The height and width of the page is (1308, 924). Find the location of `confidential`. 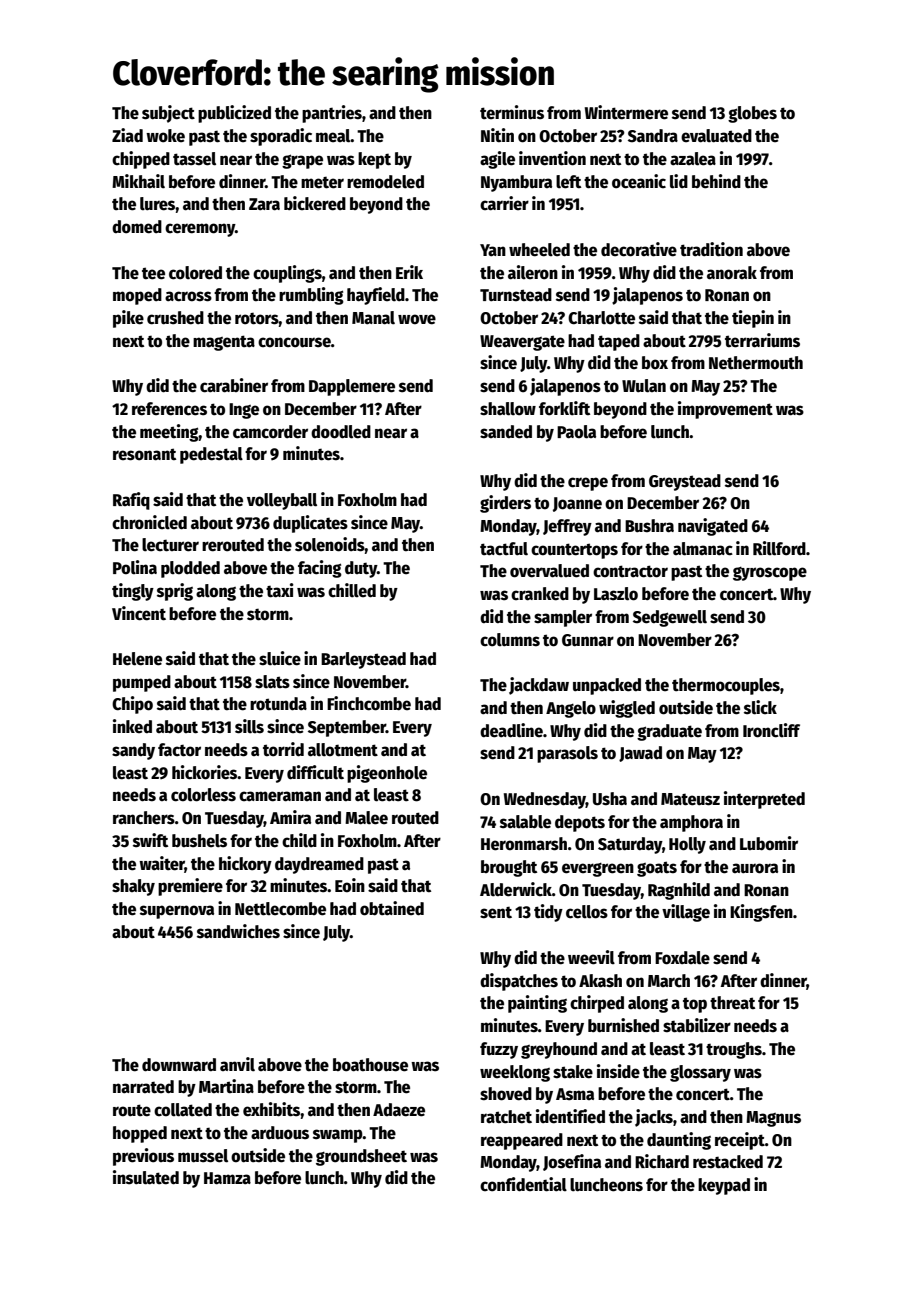

confidential is located at coordinates (523, 1184).
